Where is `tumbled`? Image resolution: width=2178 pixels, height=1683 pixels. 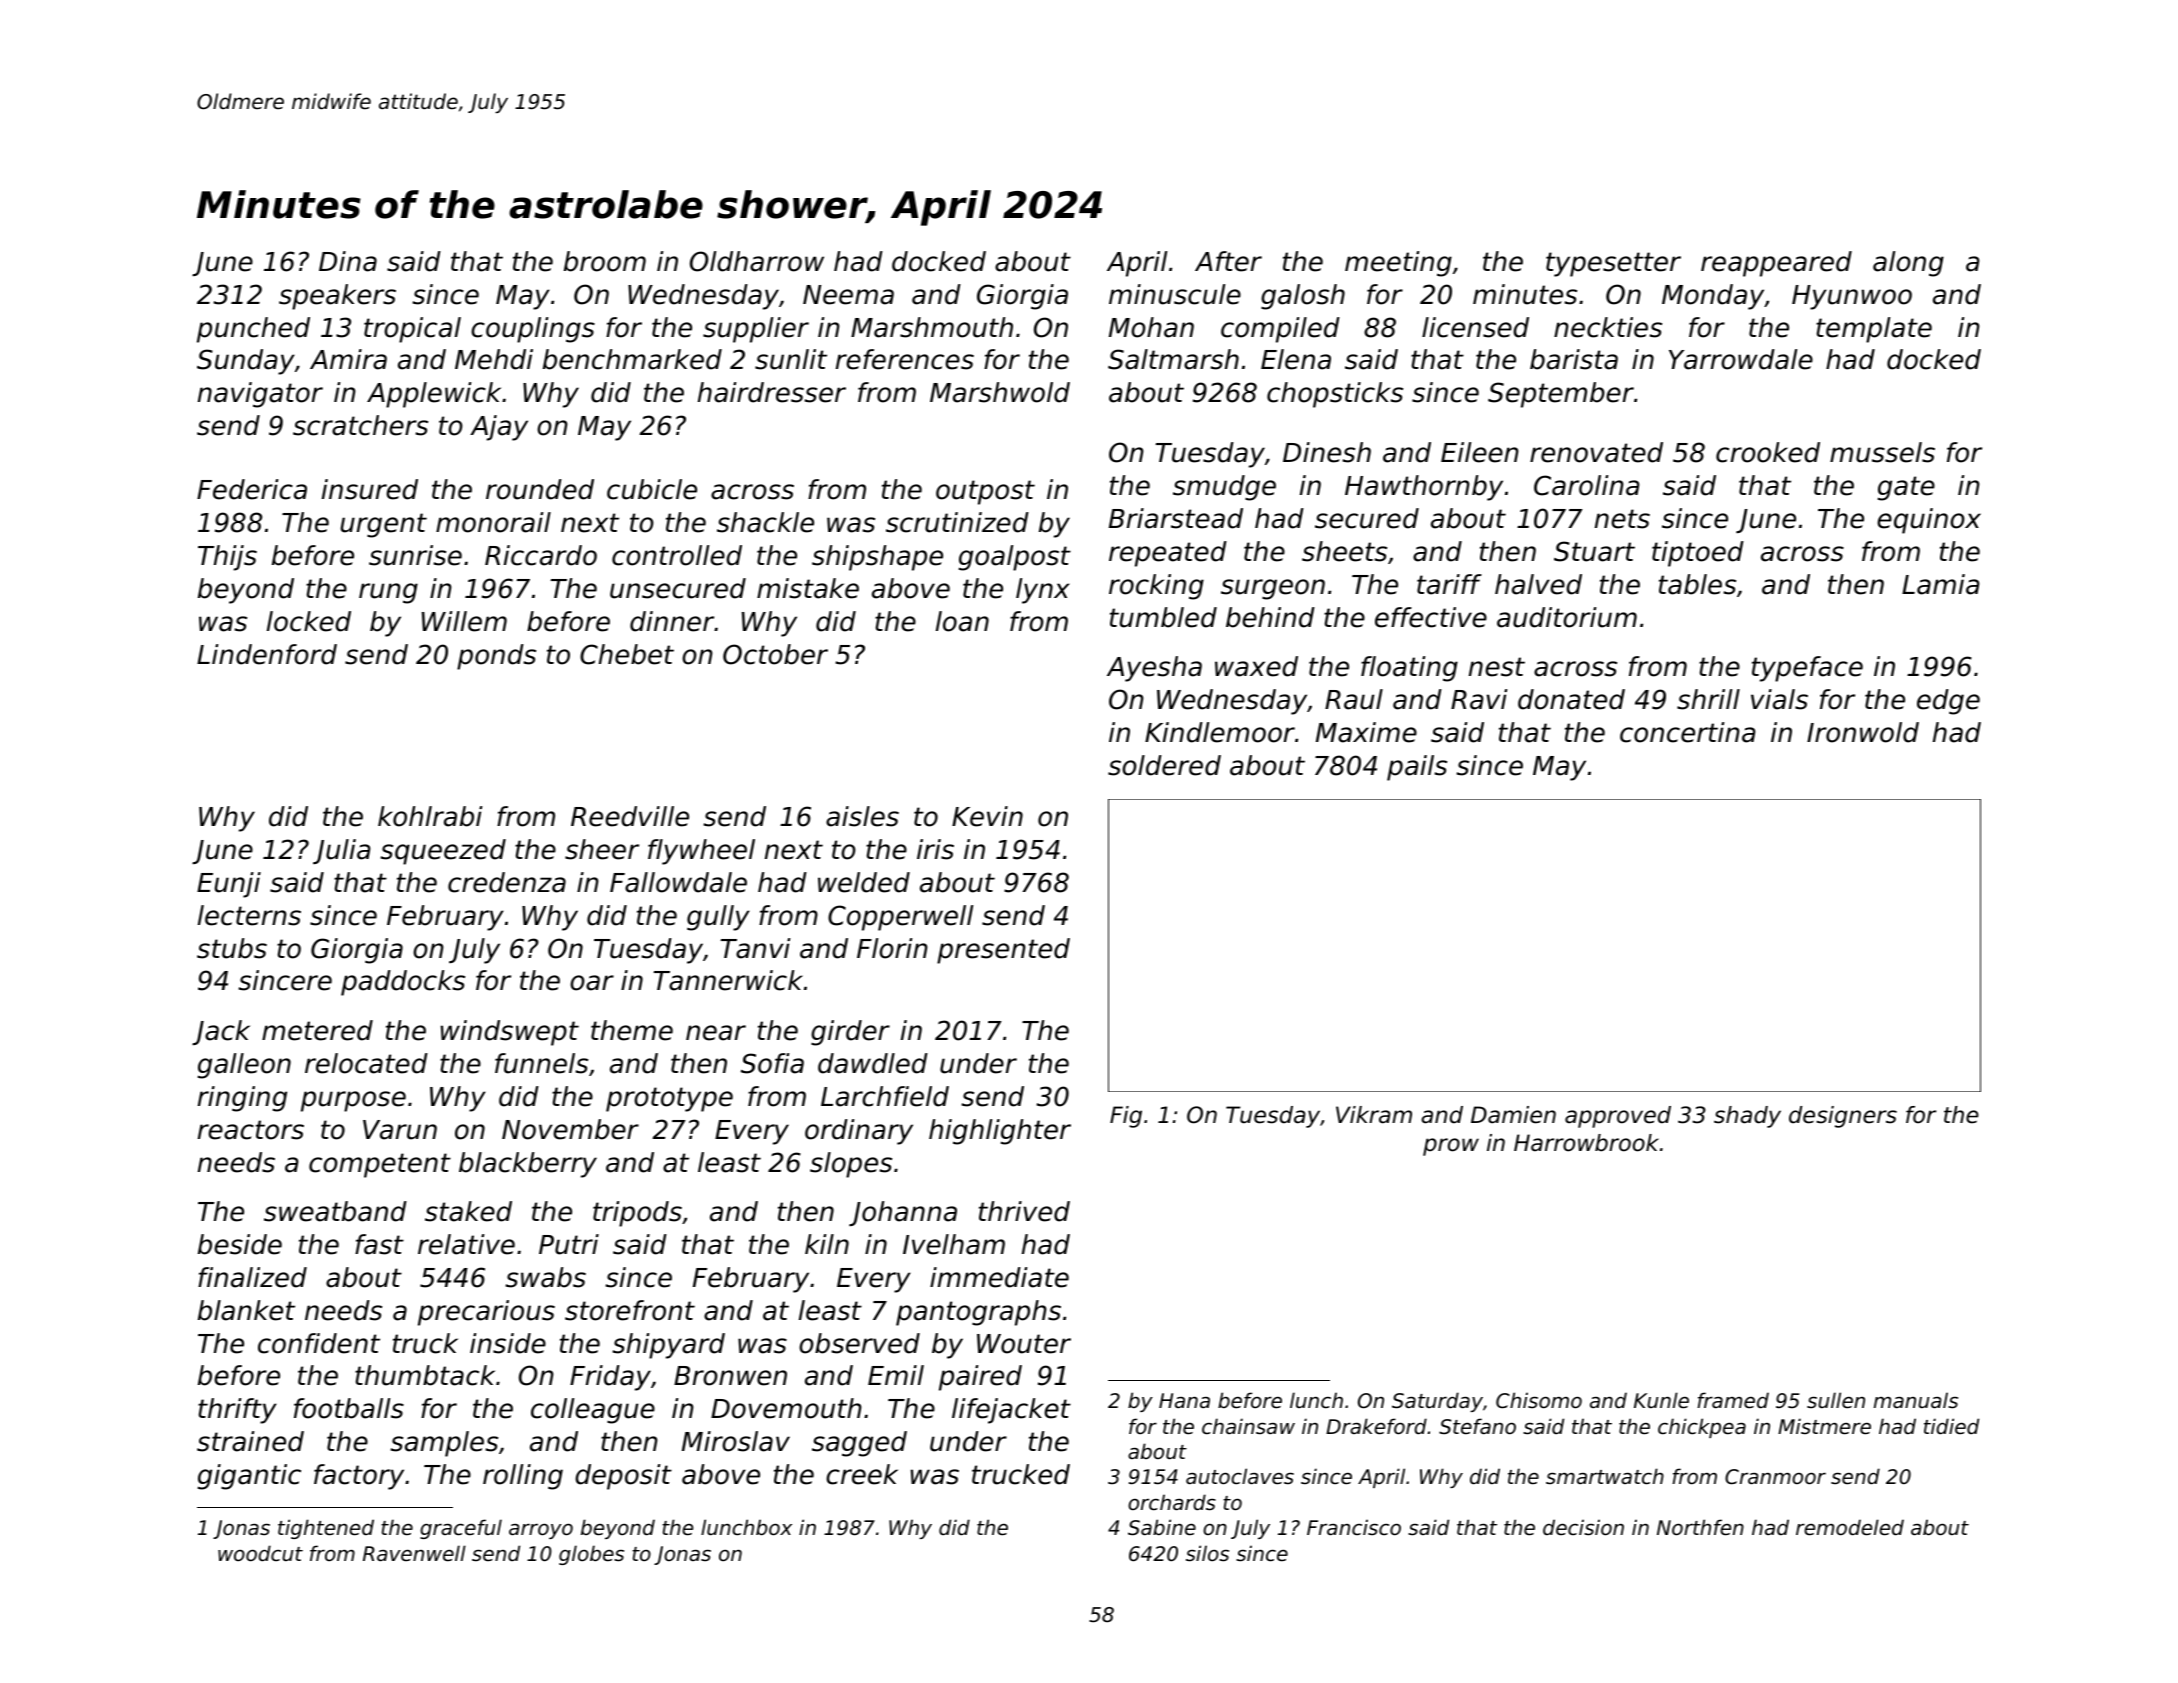 tumbled is located at coordinates (1163, 617).
